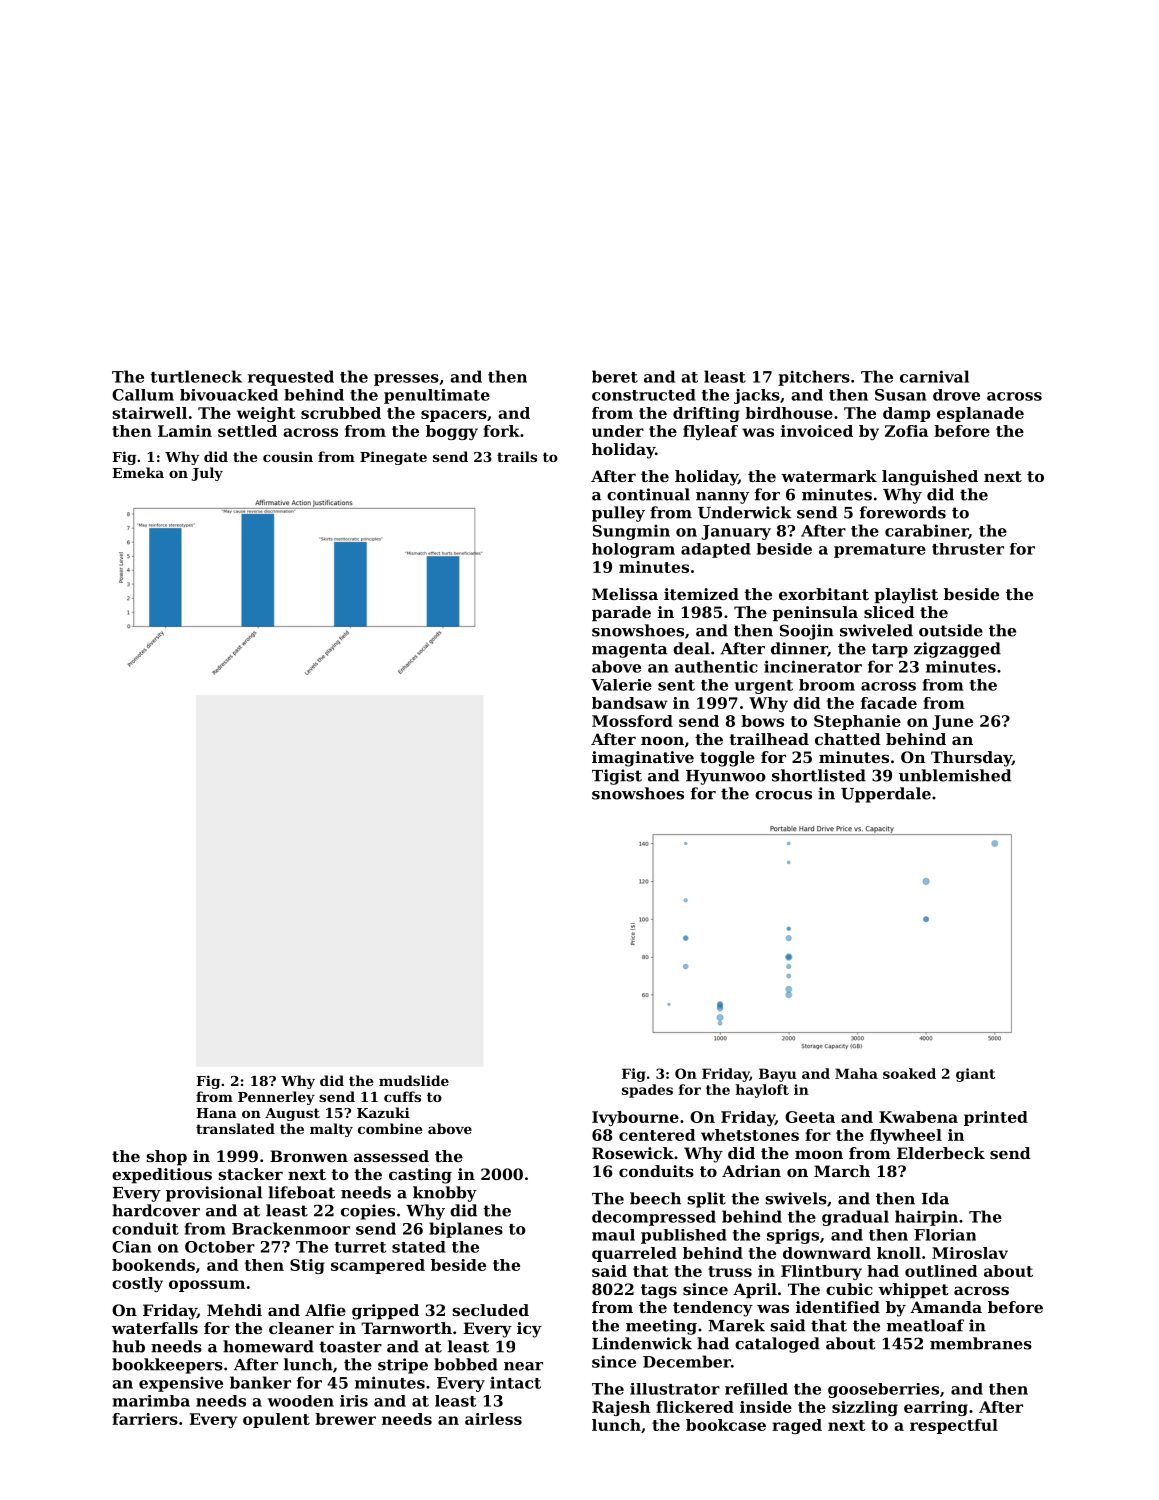  What do you see at coordinates (691, 648) in the screenshot?
I see `deal` at bounding box center [691, 648].
